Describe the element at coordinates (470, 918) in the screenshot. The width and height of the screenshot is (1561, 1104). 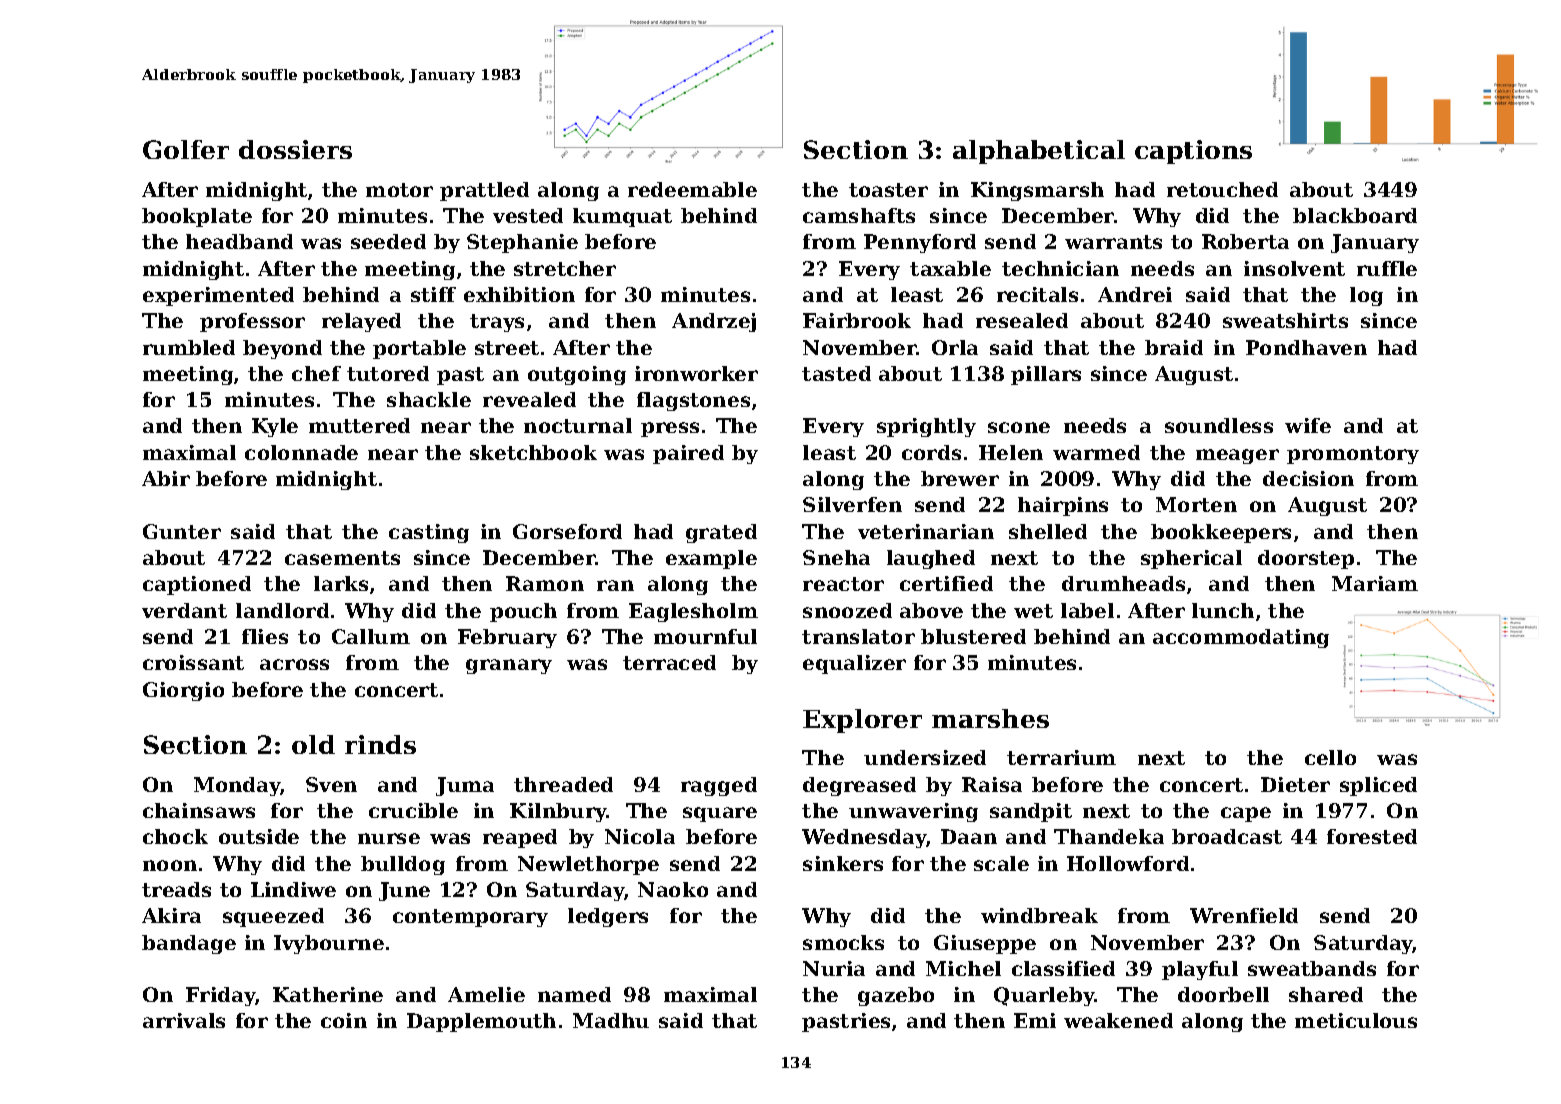
I see `contemporary` at that location.
